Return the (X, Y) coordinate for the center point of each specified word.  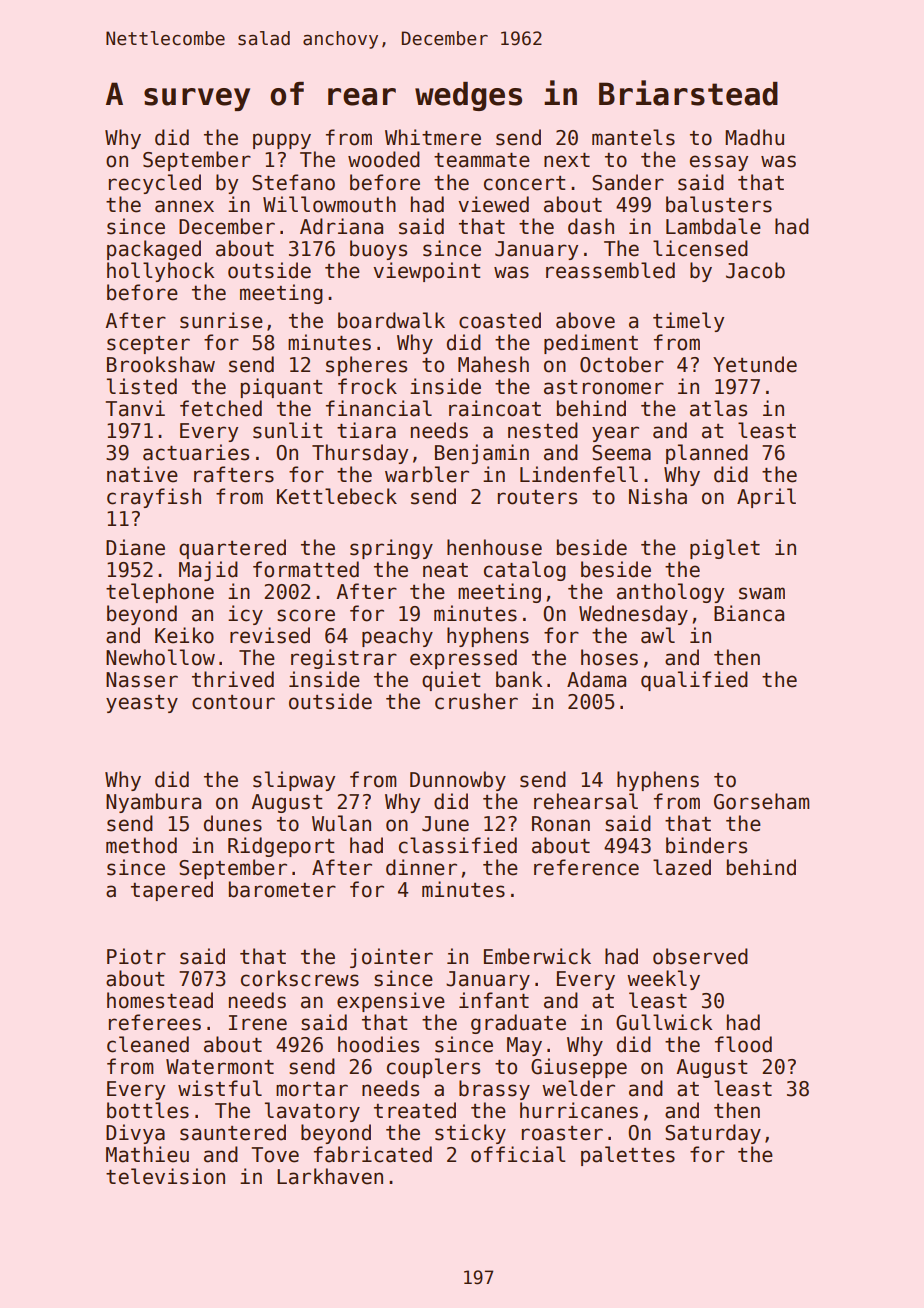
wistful (220, 1088)
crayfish (154, 498)
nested (543, 430)
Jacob (755, 270)
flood (743, 1044)
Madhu (754, 137)
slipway (294, 781)
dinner (421, 867)
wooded (384, 159)
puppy (282, 141)
